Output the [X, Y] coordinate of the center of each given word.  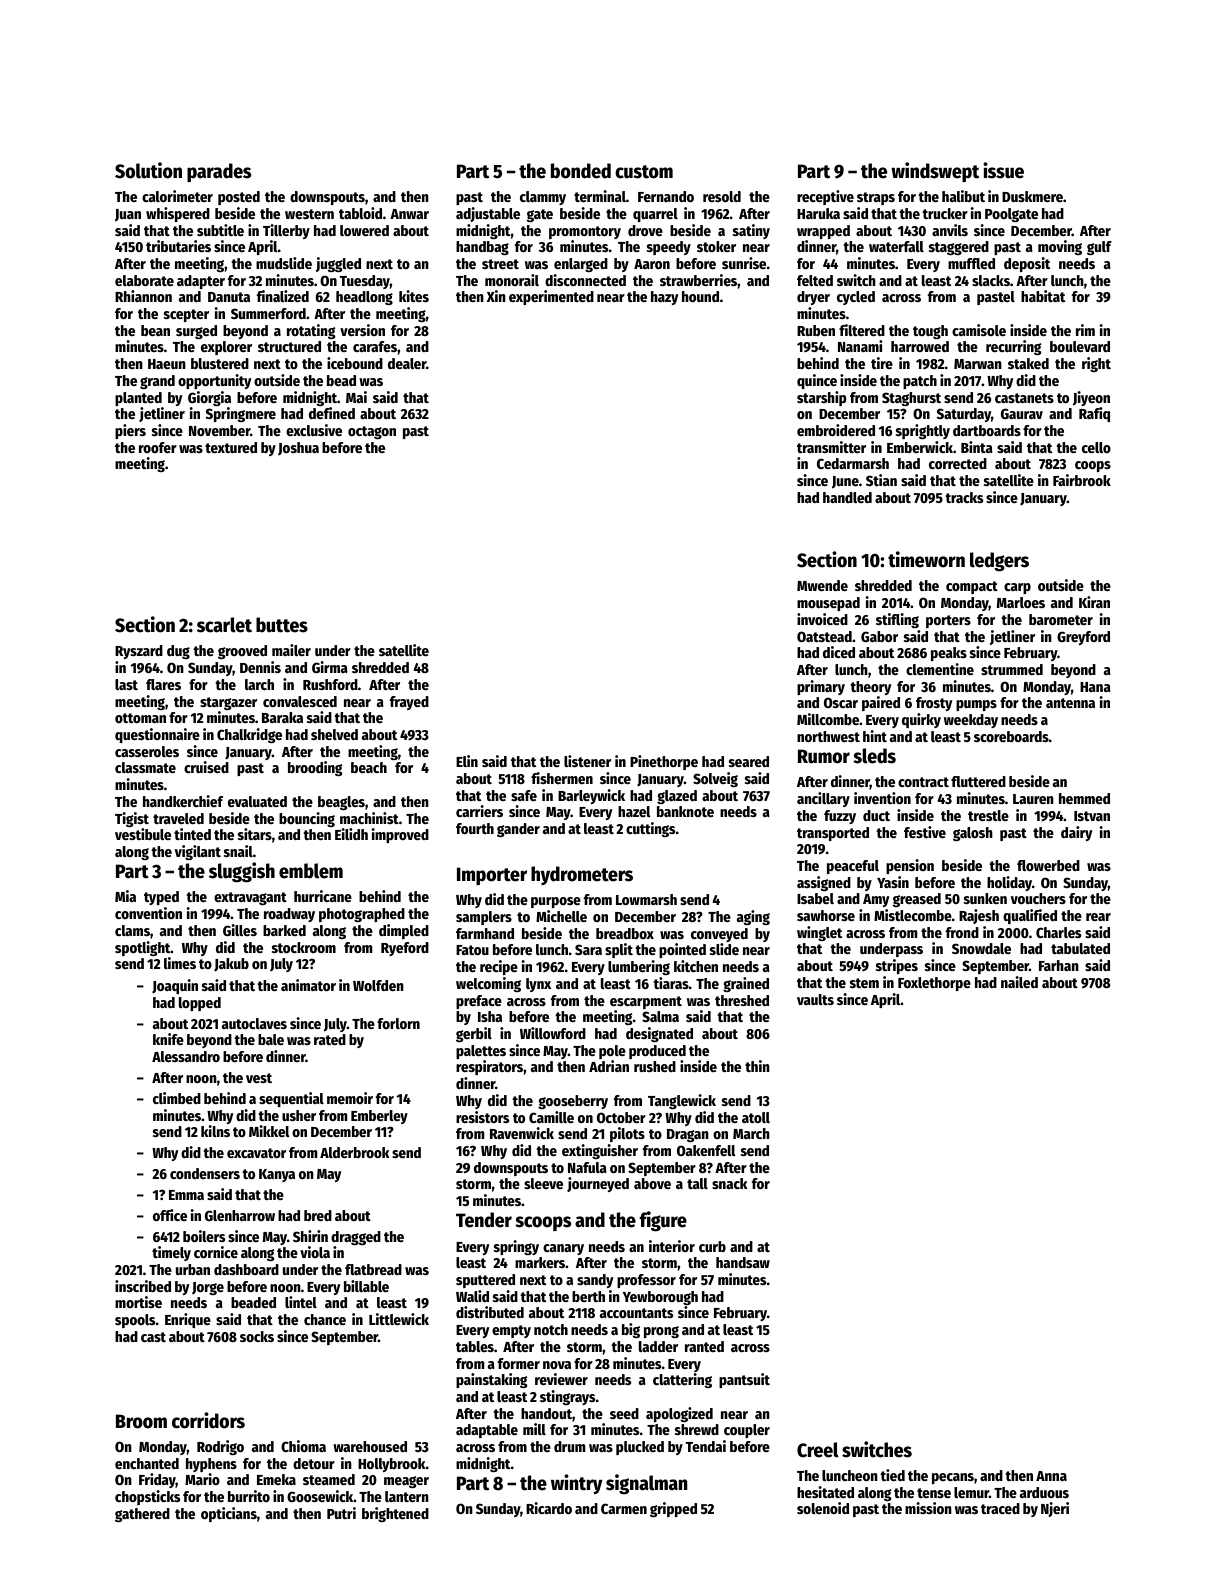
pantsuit [744, 1380]
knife [168, 1039]
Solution [148, 170]
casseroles [147, 751]
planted [138, 399]
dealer [407, 363]
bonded [581, 171]
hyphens [211, 1465]
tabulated [1080, 948]
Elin [467, 761]
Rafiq [1094, 414]
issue [1003, 170]
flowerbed [1048, 865]
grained [746, 984]
